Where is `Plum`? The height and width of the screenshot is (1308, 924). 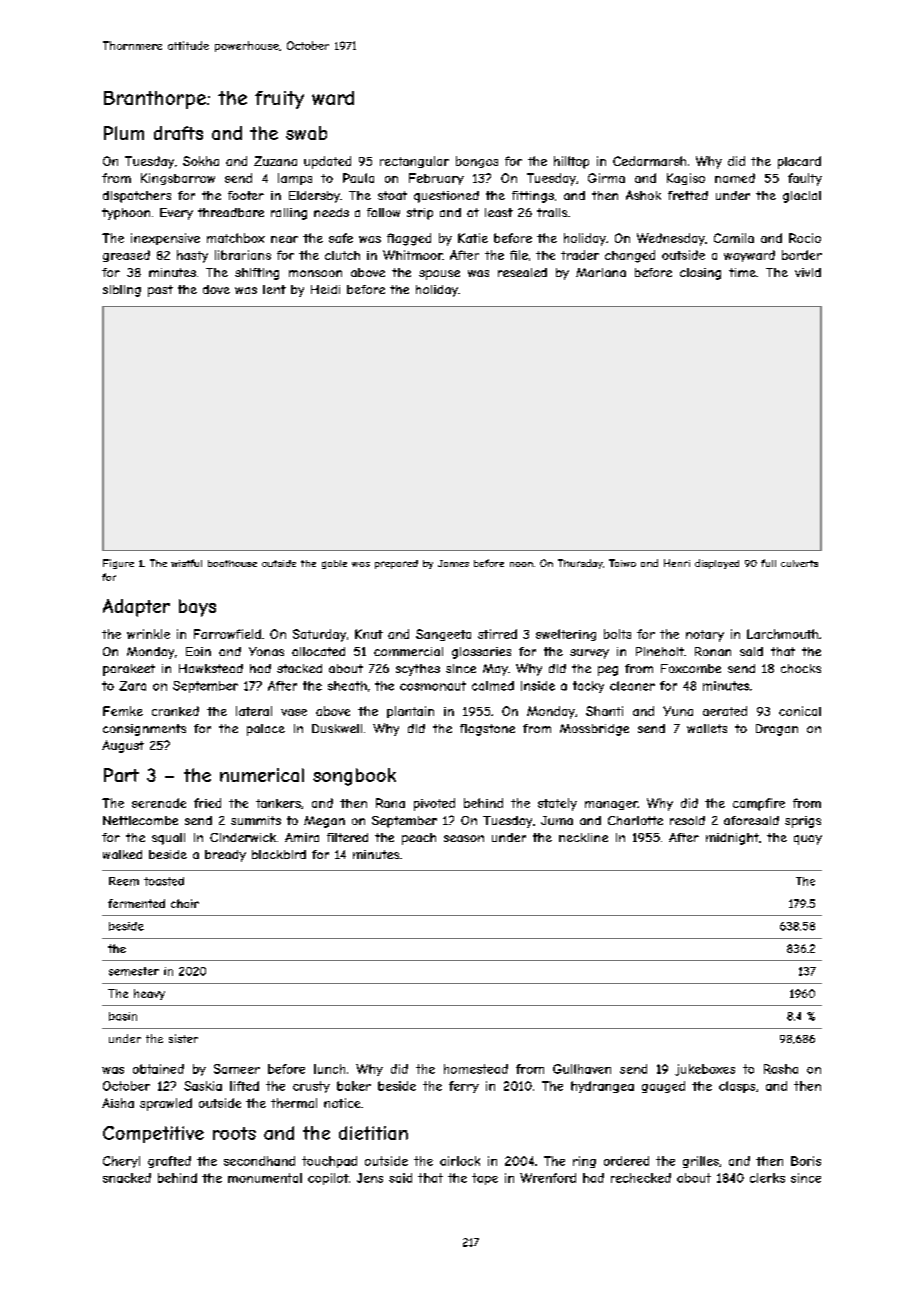 Plum is located at coordinates (124, 133).
